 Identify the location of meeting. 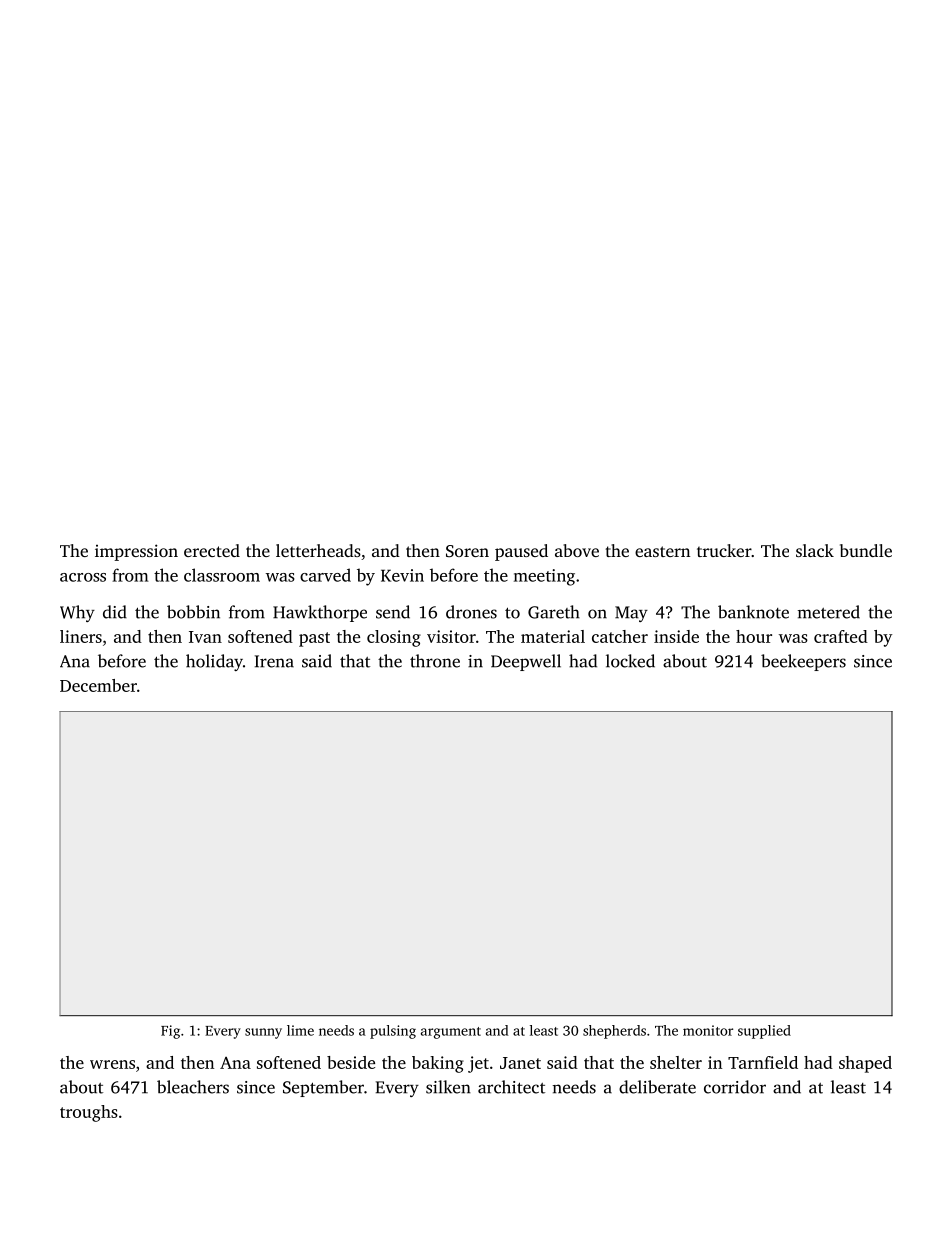
(544, 577).
